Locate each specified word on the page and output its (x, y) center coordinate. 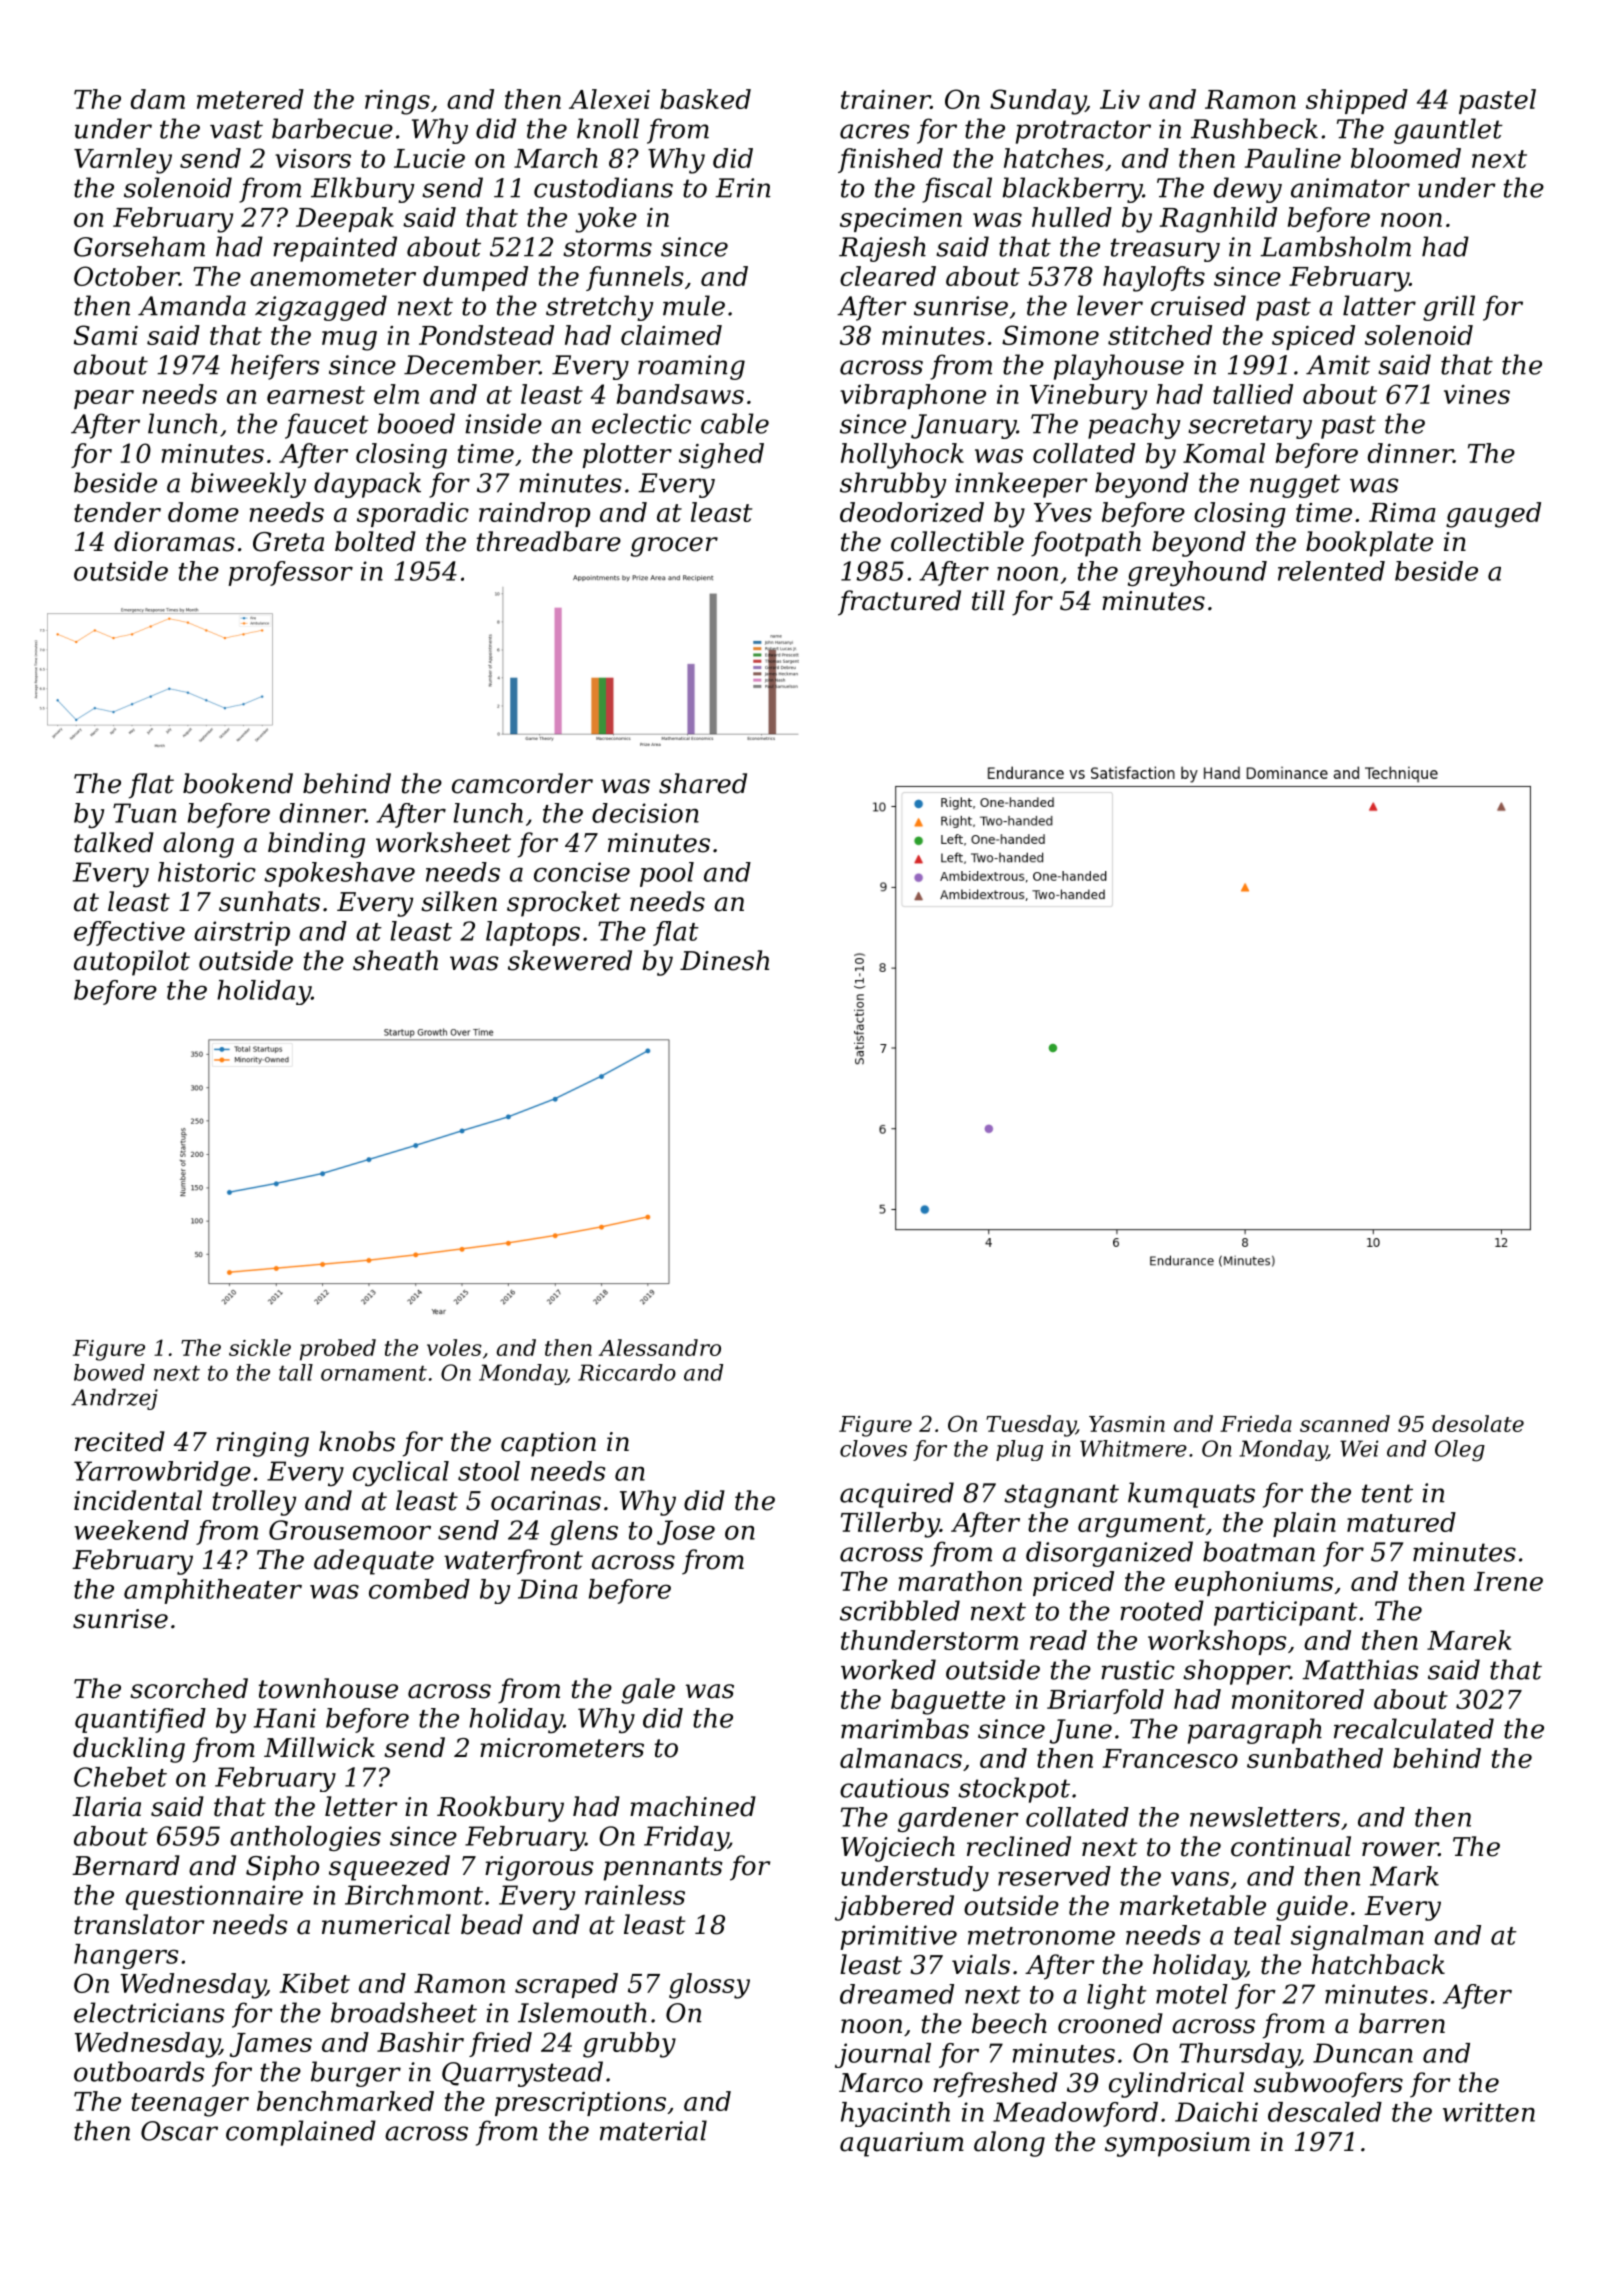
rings (397, 102)
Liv (1120, 99)
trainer (886, 99)
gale (648, 1691)
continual (1291, 1846)
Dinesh (724, 960)
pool (667, 874)
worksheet (443, 842)
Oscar (179, 2131)
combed (419, 1589)
